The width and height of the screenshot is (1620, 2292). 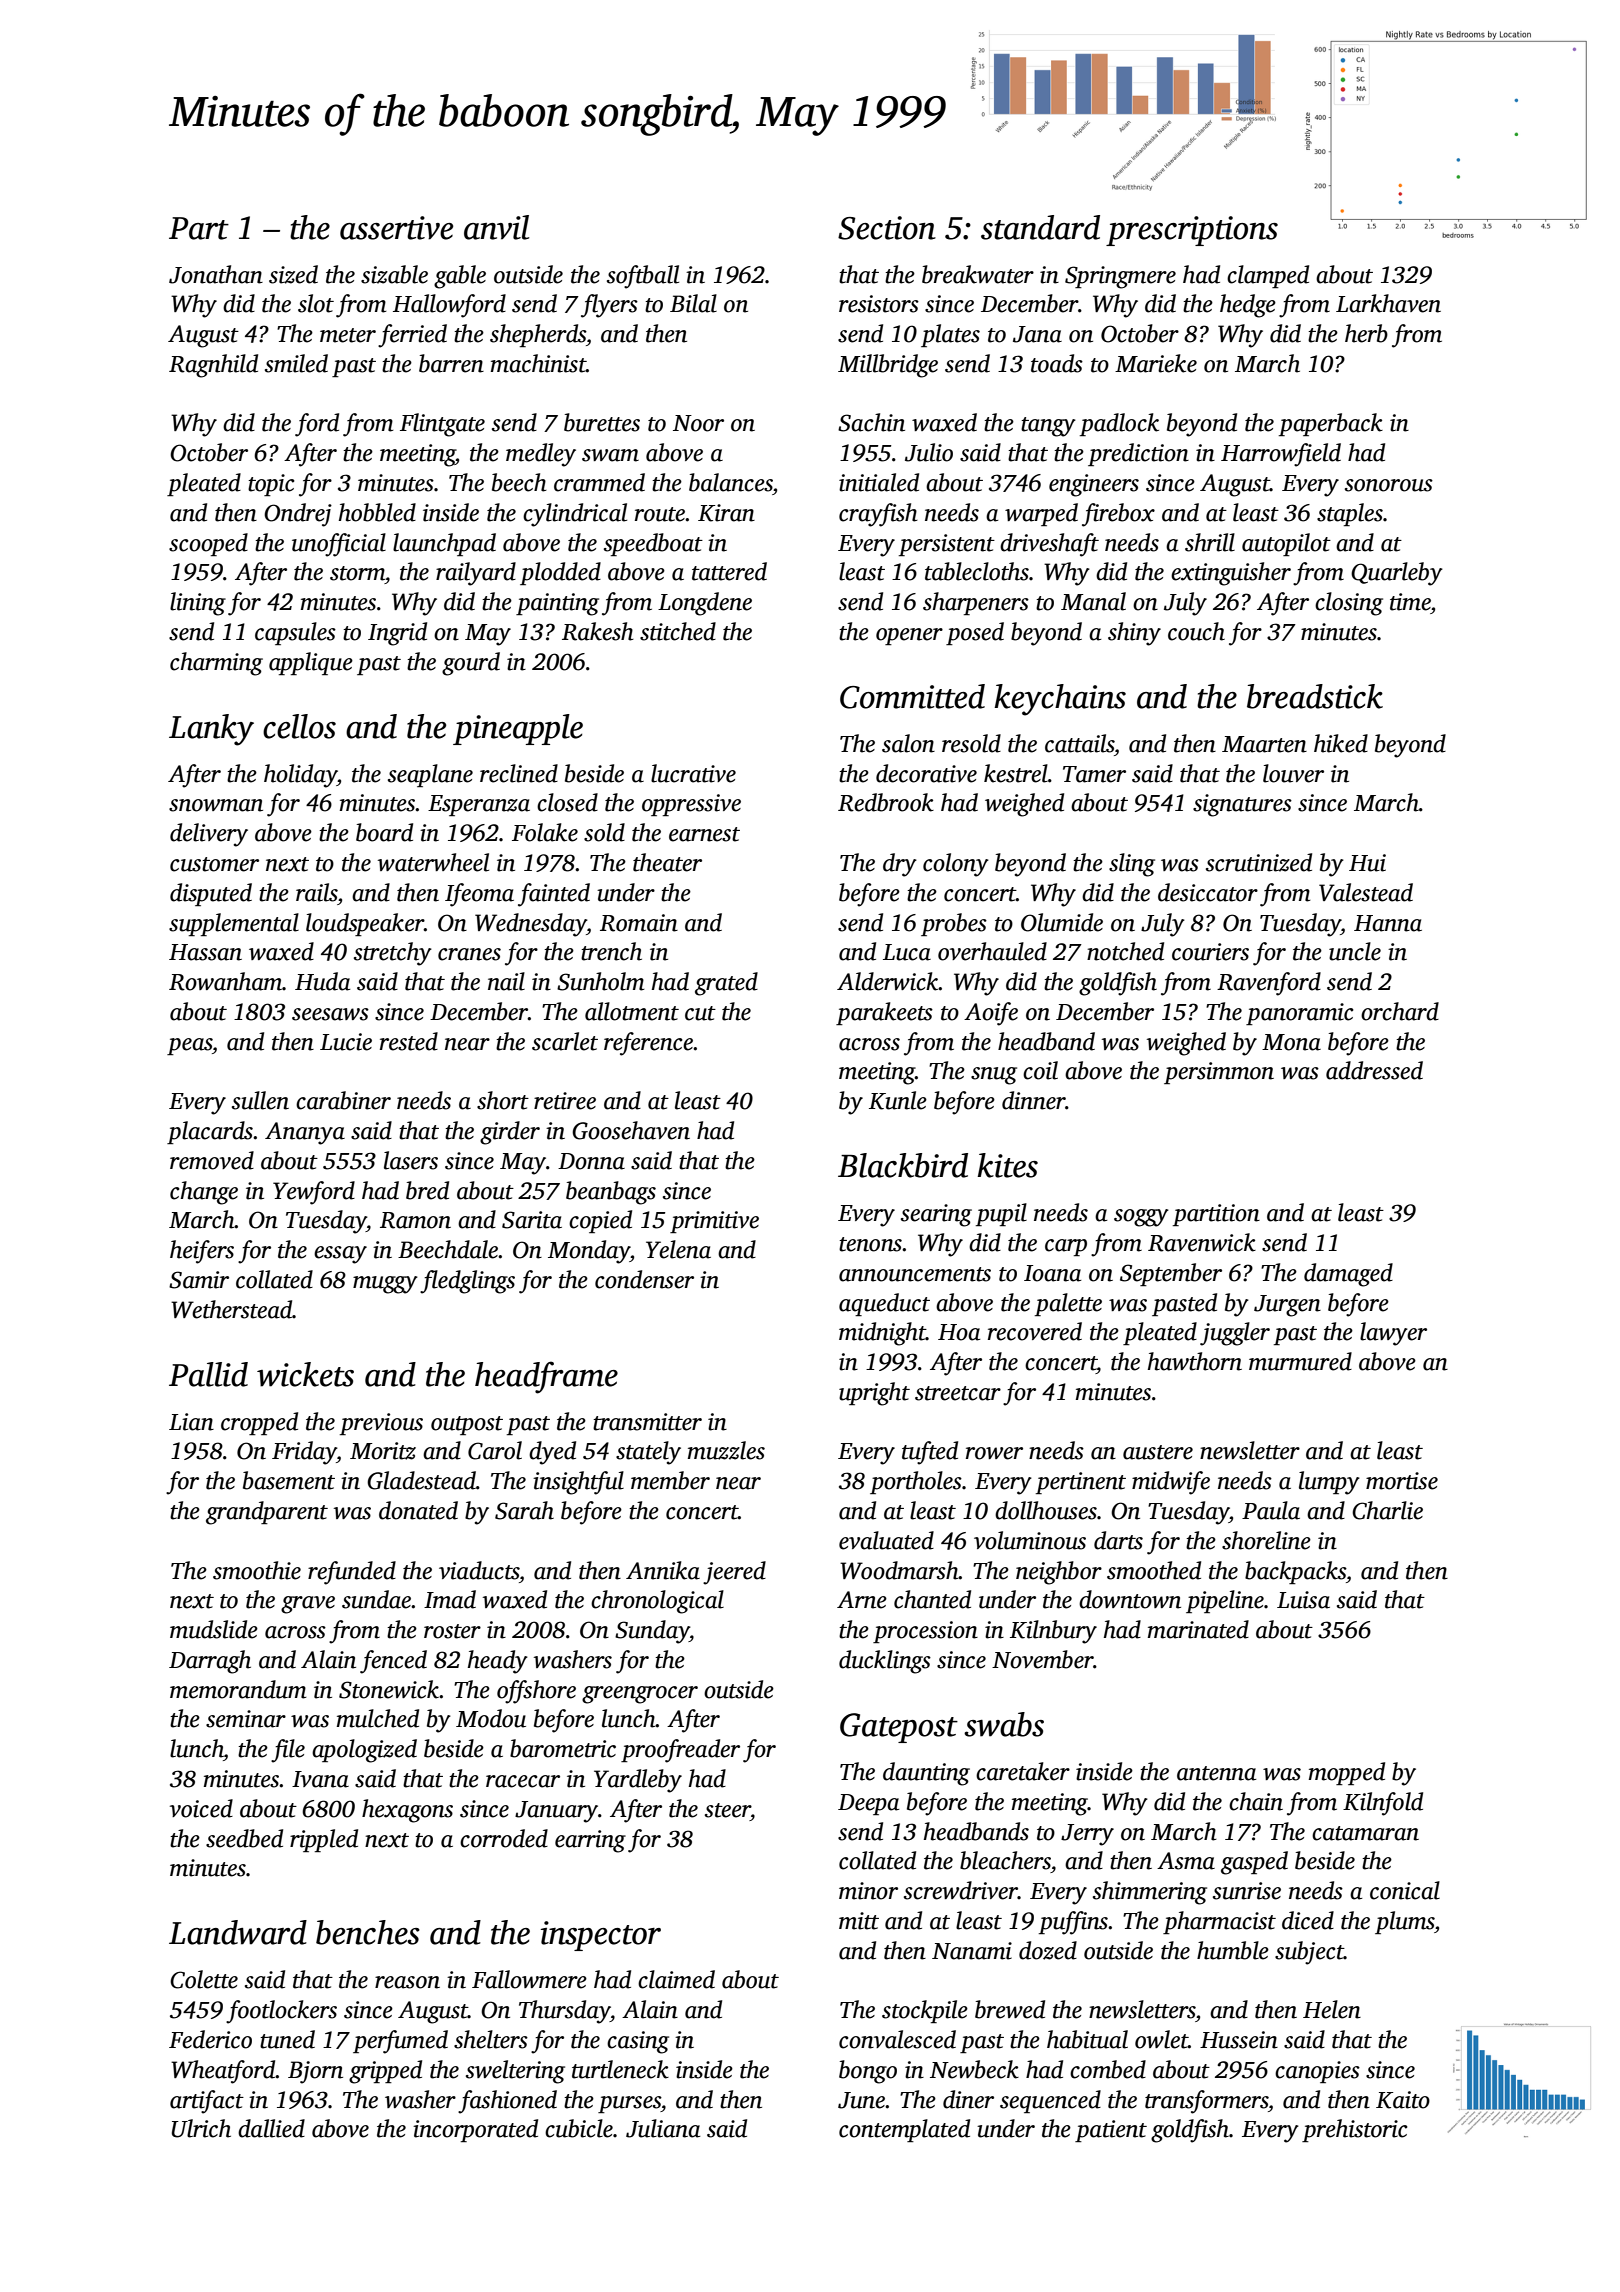 What do you see at coordinates (204, 1979) in the screenshot?
I see `Colette` at bounding box center [204, 1979].
